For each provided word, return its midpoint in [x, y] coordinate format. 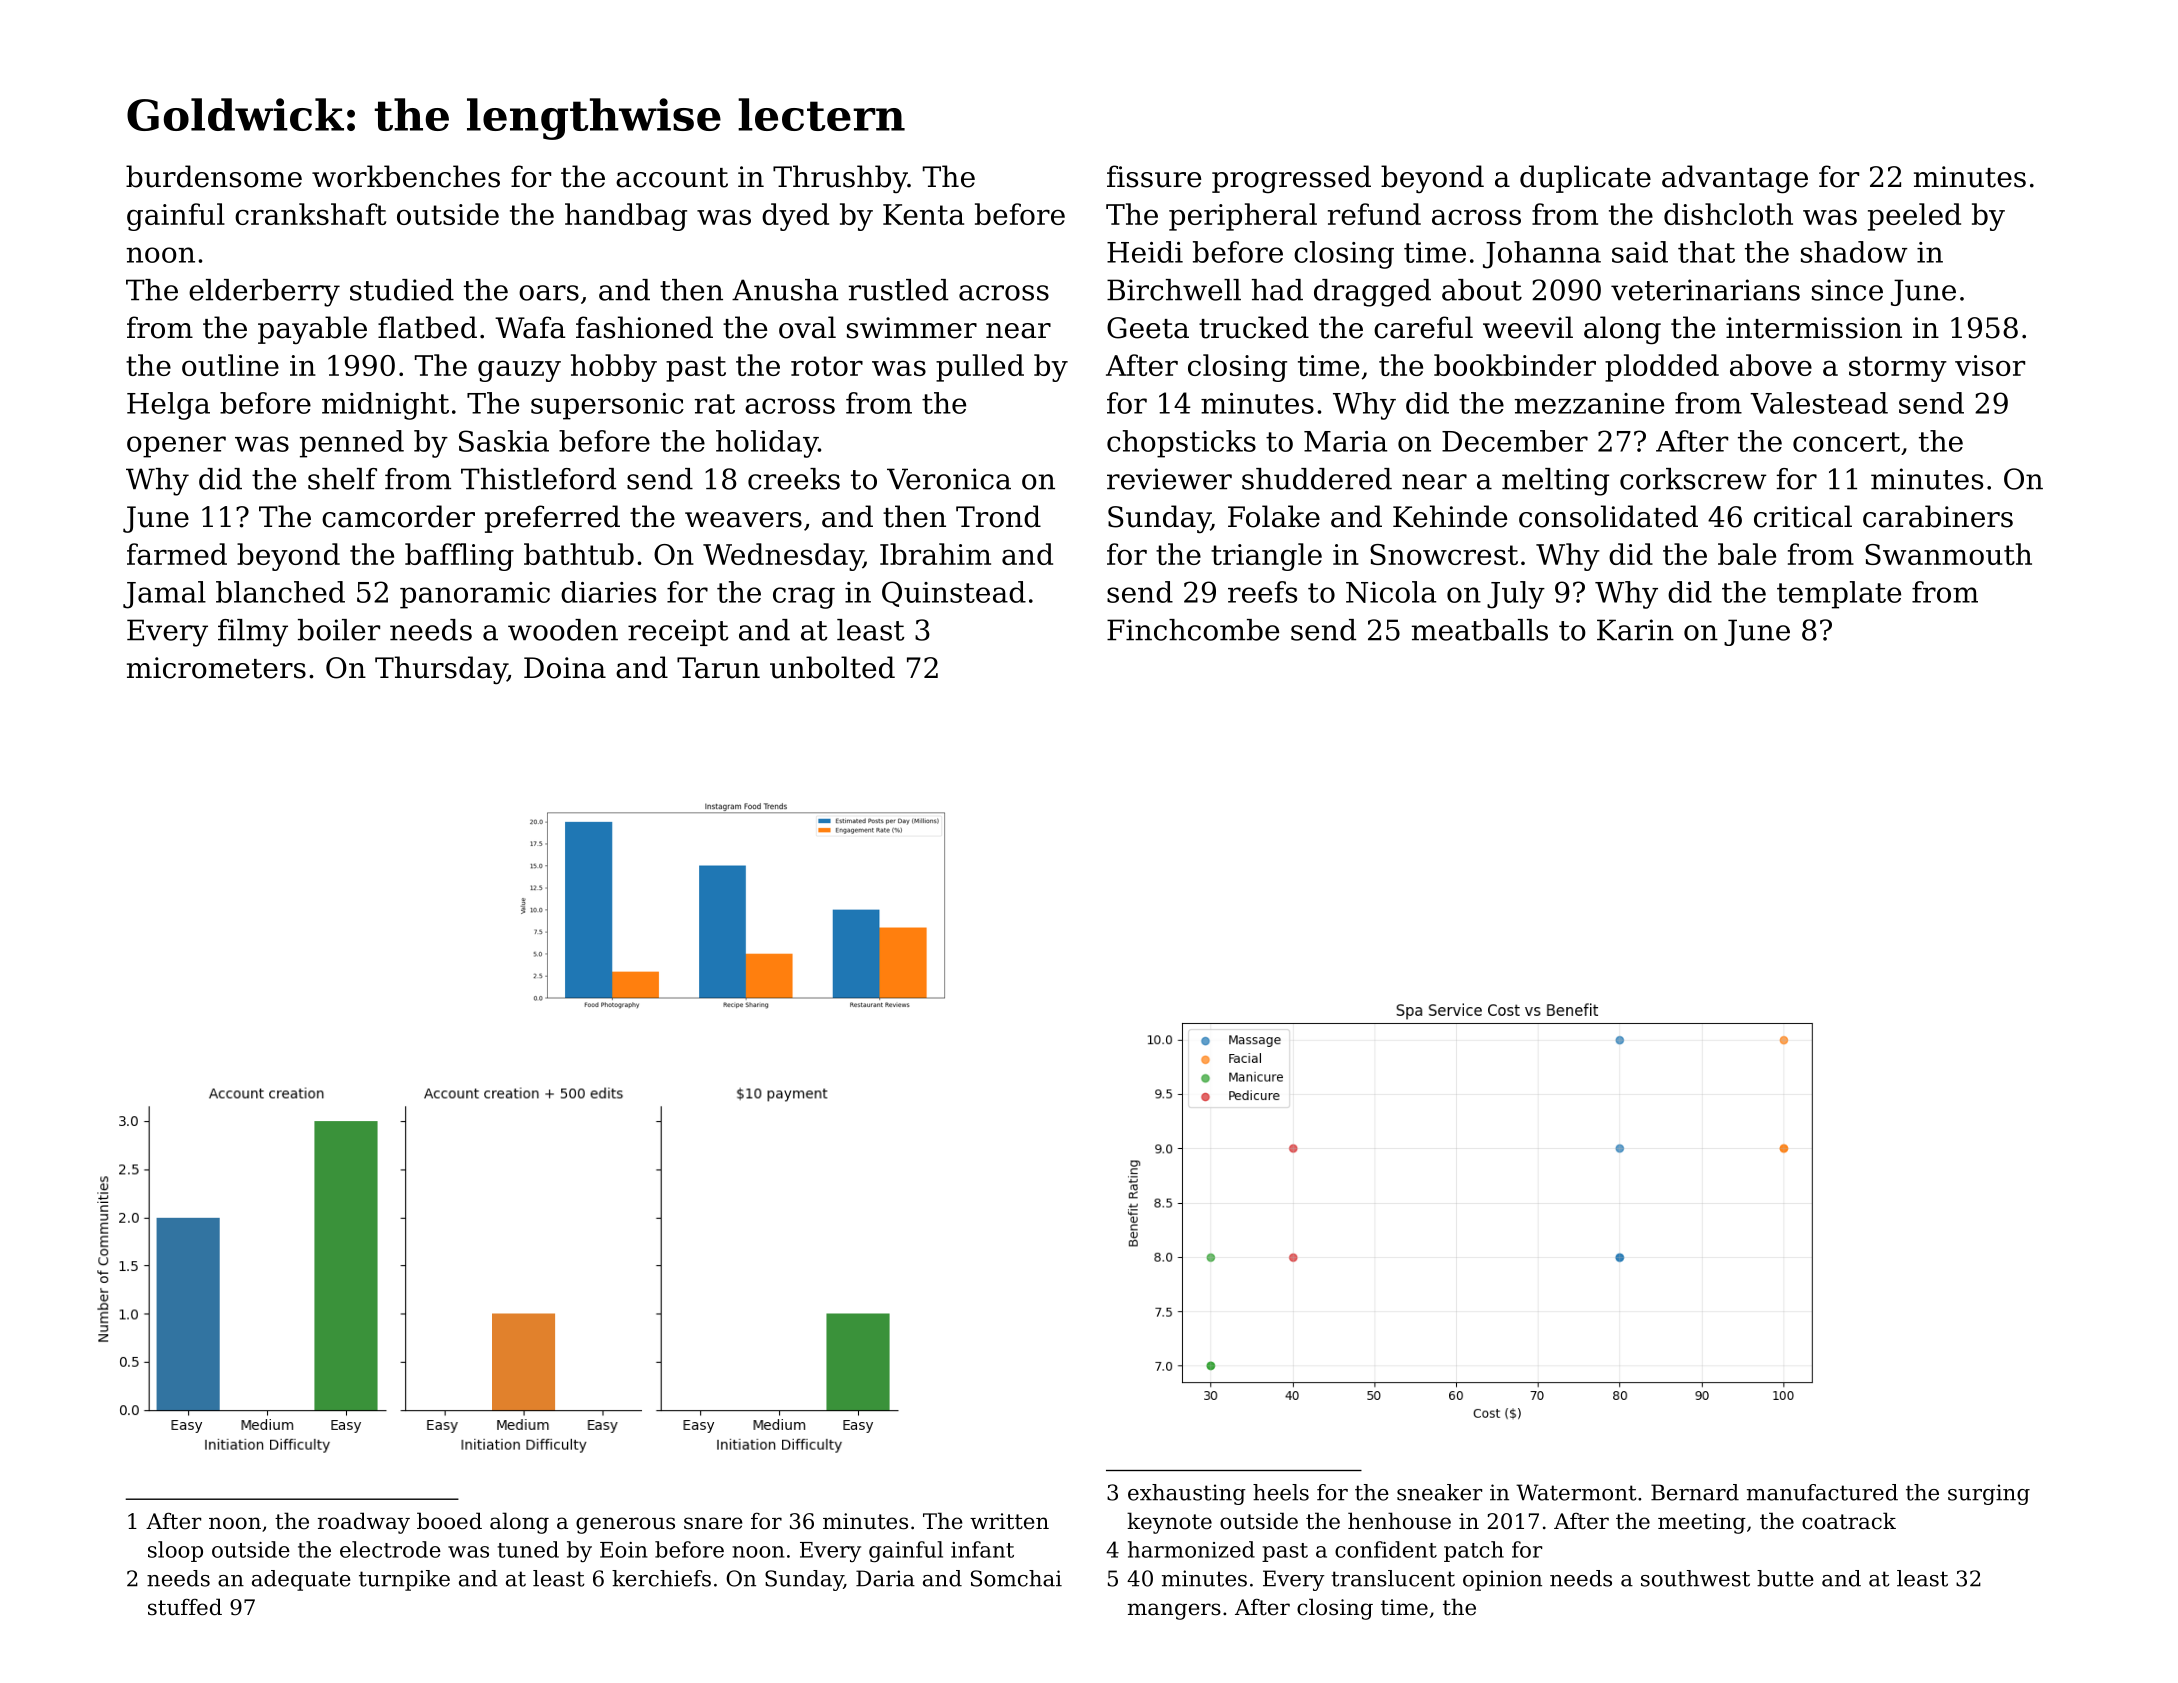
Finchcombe [1193, 630]
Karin [1635, 630]
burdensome [214, 176]
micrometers [216, 668]
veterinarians [1705, 290]
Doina [565, 668]
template [1839, 595]
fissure [1154, 176]
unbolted [832, 667]
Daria [885, 1578]
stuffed [185, 1607]
